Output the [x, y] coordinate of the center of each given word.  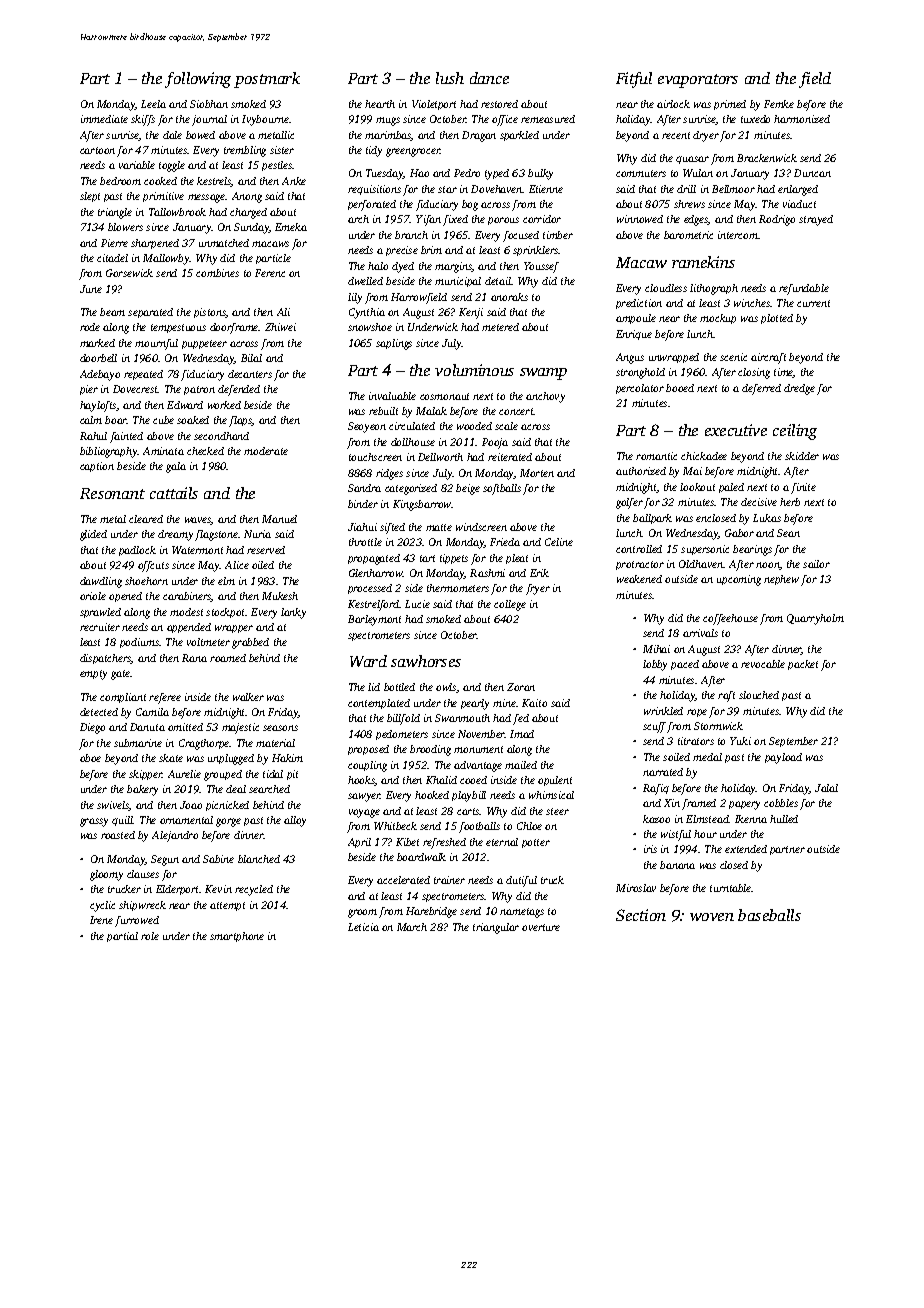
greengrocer [413, 152]
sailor [816, 564]
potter [536, 843]
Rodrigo [777, 220]
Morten [537, 473]
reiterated [510, 457]
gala [176, 467]
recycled [254, 890]
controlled [639, 549]
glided [93, 535]
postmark [267, 80]
